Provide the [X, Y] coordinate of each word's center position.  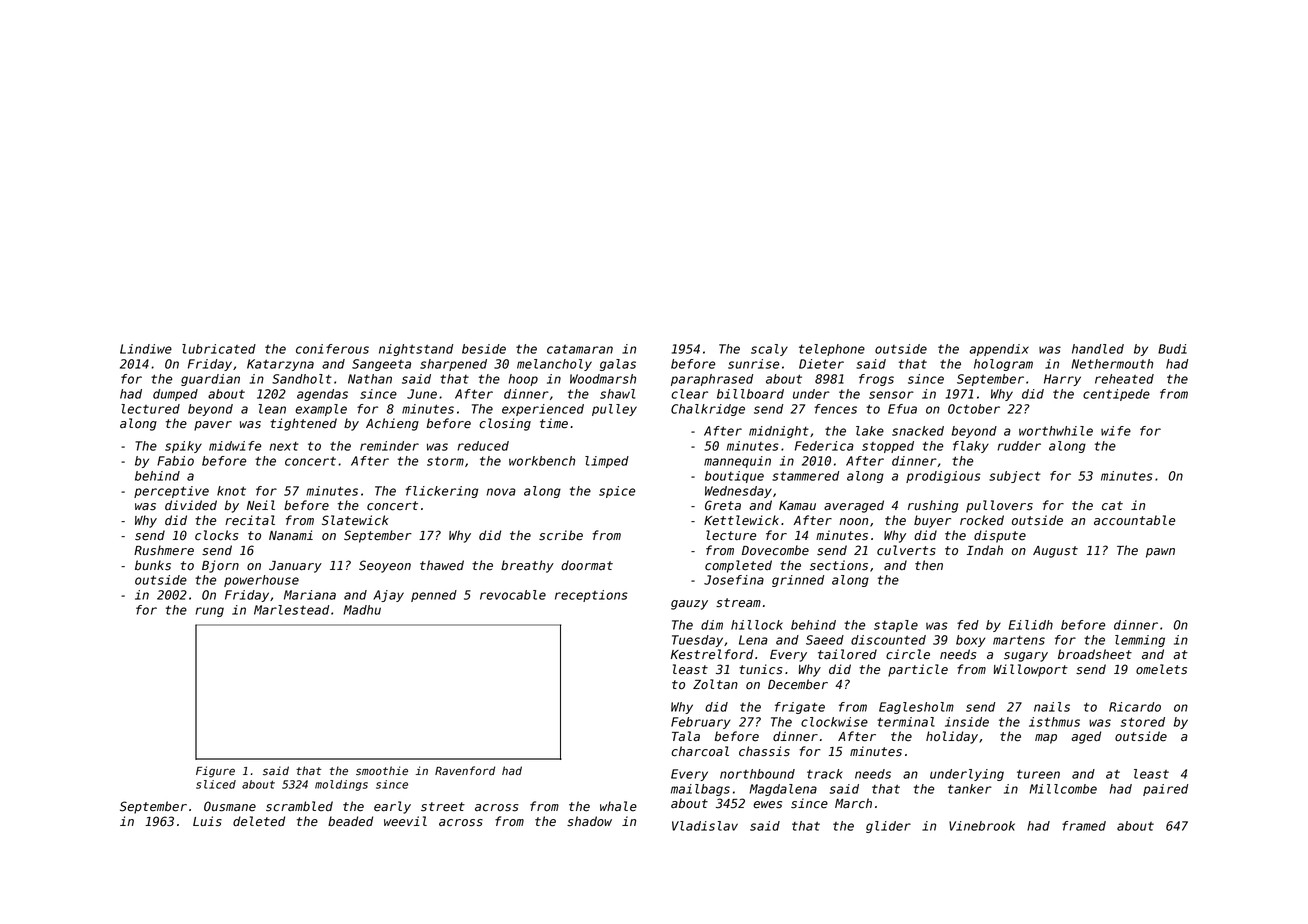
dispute [1000, 536]
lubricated [219, 349]
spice [617, 492]
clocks [216, 535]
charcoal [700, 751]
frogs [876, 380]
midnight [779, 432]
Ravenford [465, 770]
